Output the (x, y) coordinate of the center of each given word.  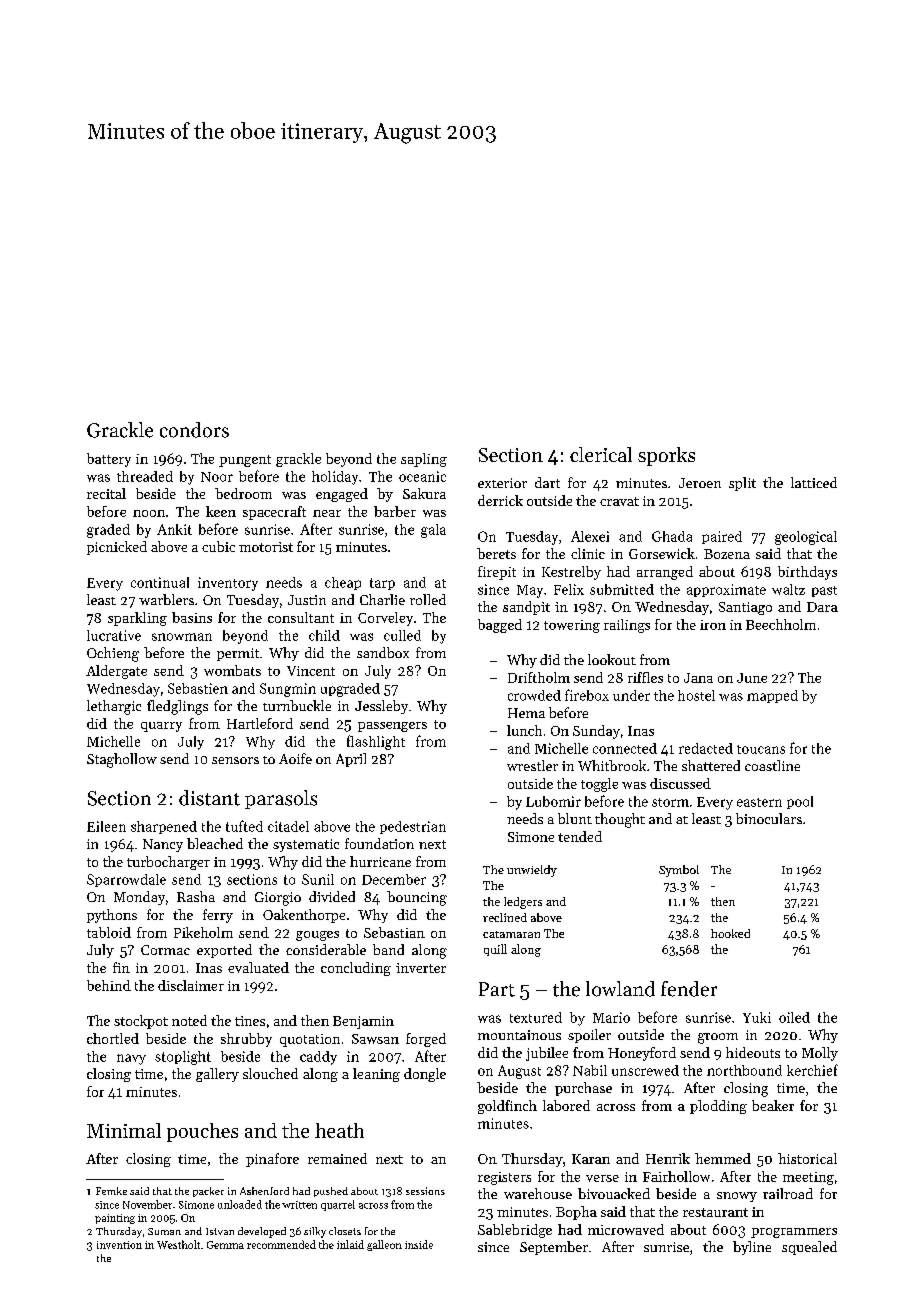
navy (131, 1059)
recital (106, 493)
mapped (772, 696)
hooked (730, 933)
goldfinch (507, 1107)
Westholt (178, 1244)
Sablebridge (515, 1231)
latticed (814, 482)
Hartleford (260, 723)
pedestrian (413, 827)
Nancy (163, 845)
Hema (526, 713)
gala (433, 531)
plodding (718, 1107)
